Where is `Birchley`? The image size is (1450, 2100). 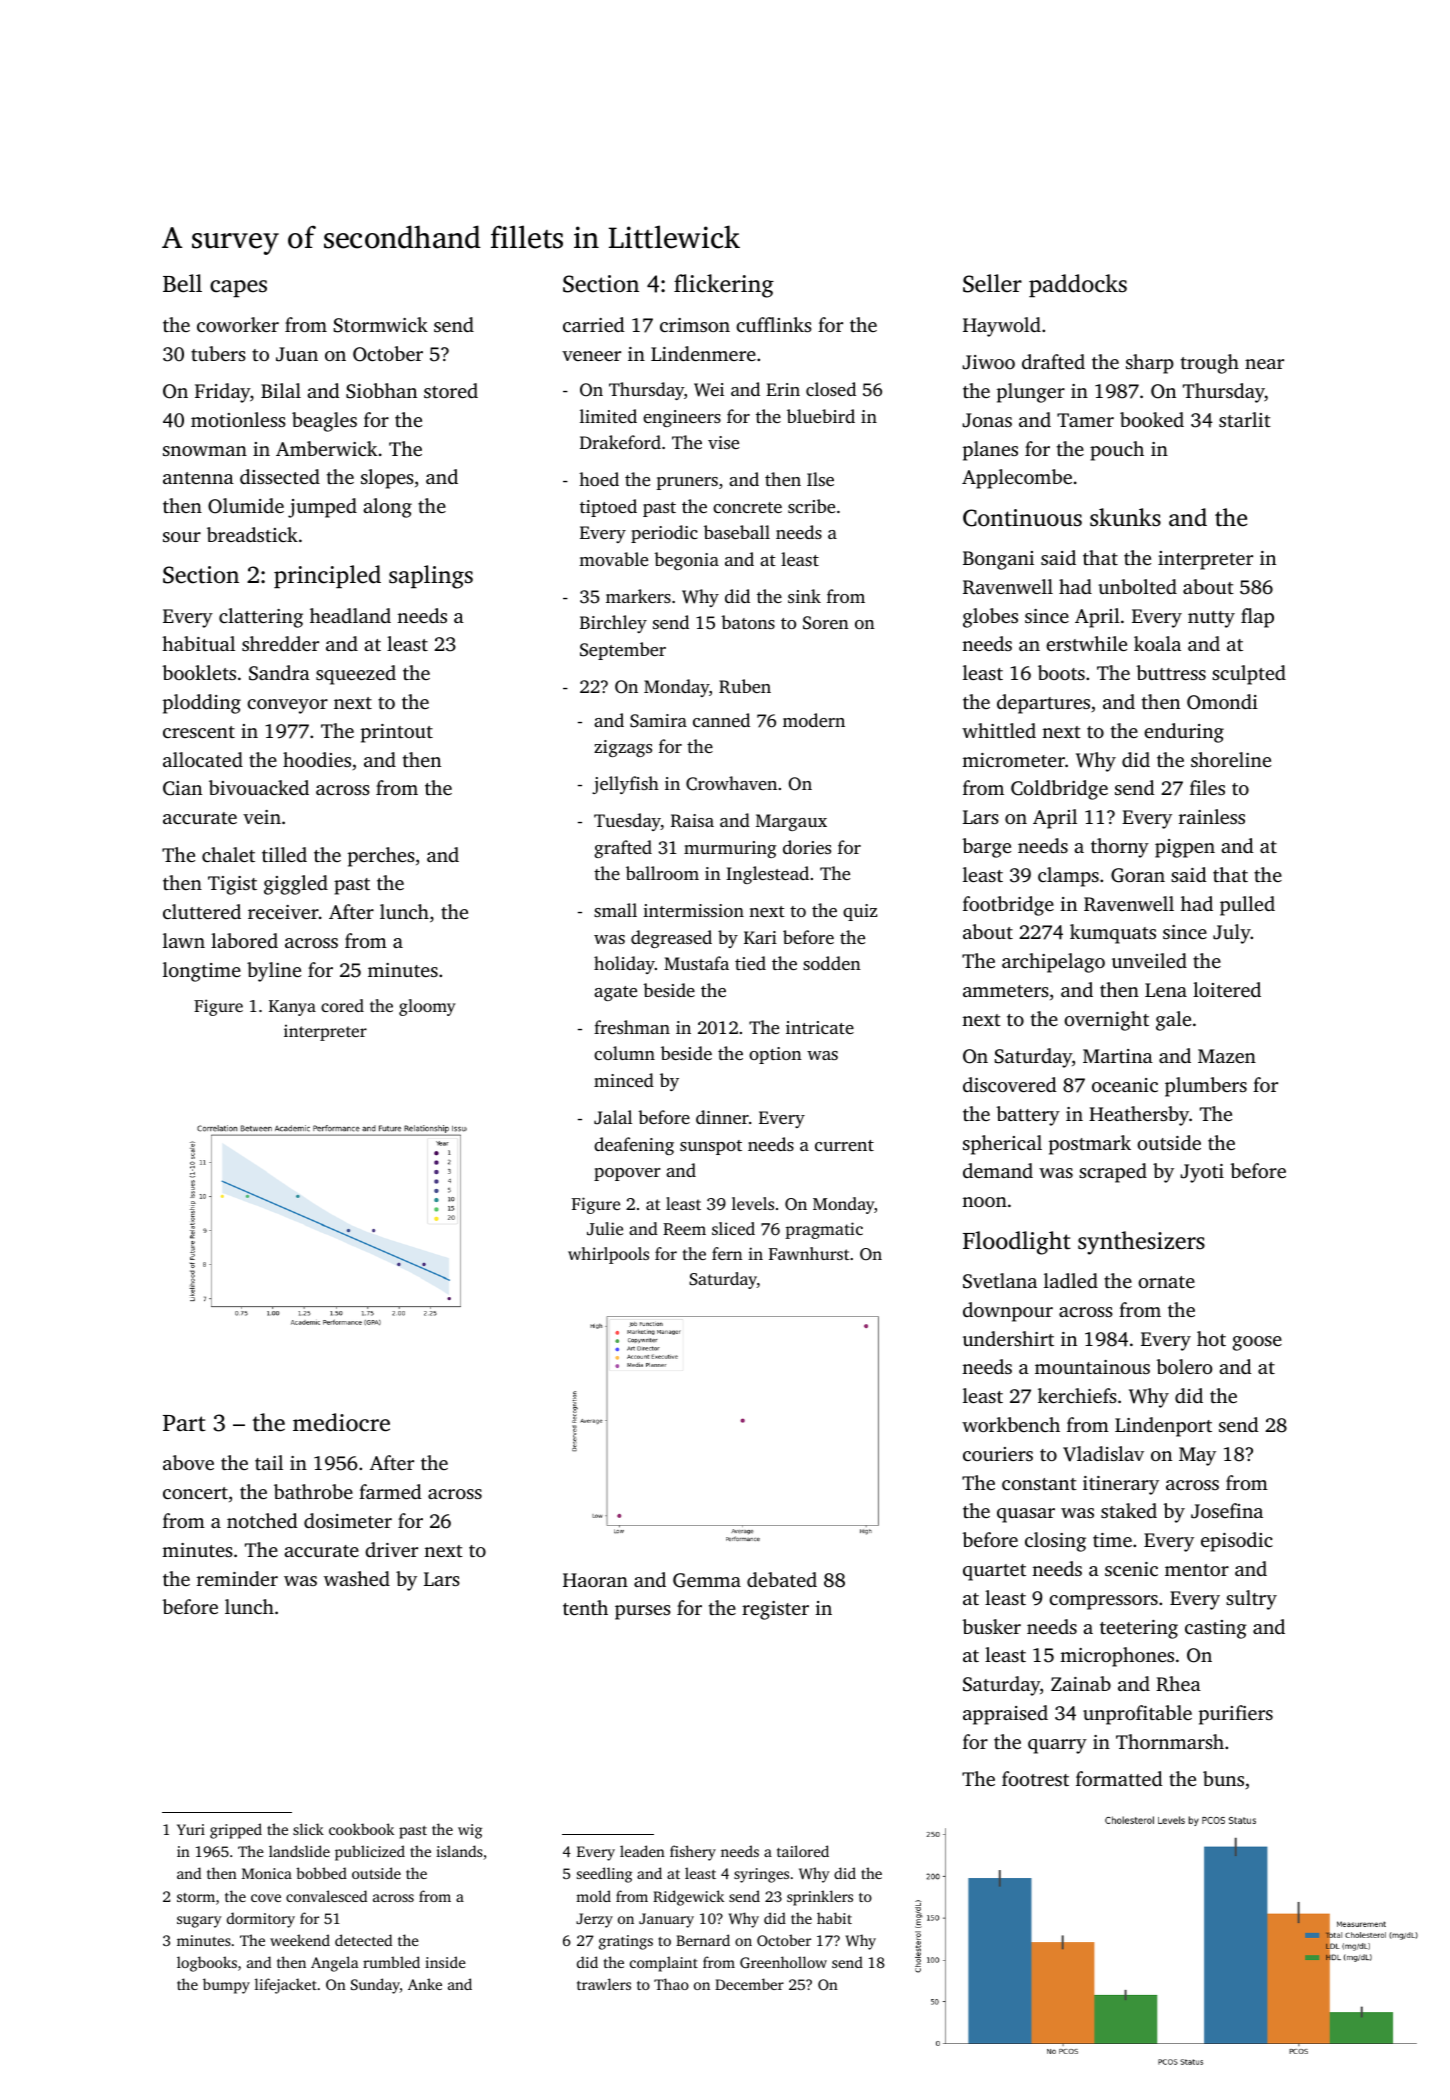 Birchley is located at coordinates (613, 624).
